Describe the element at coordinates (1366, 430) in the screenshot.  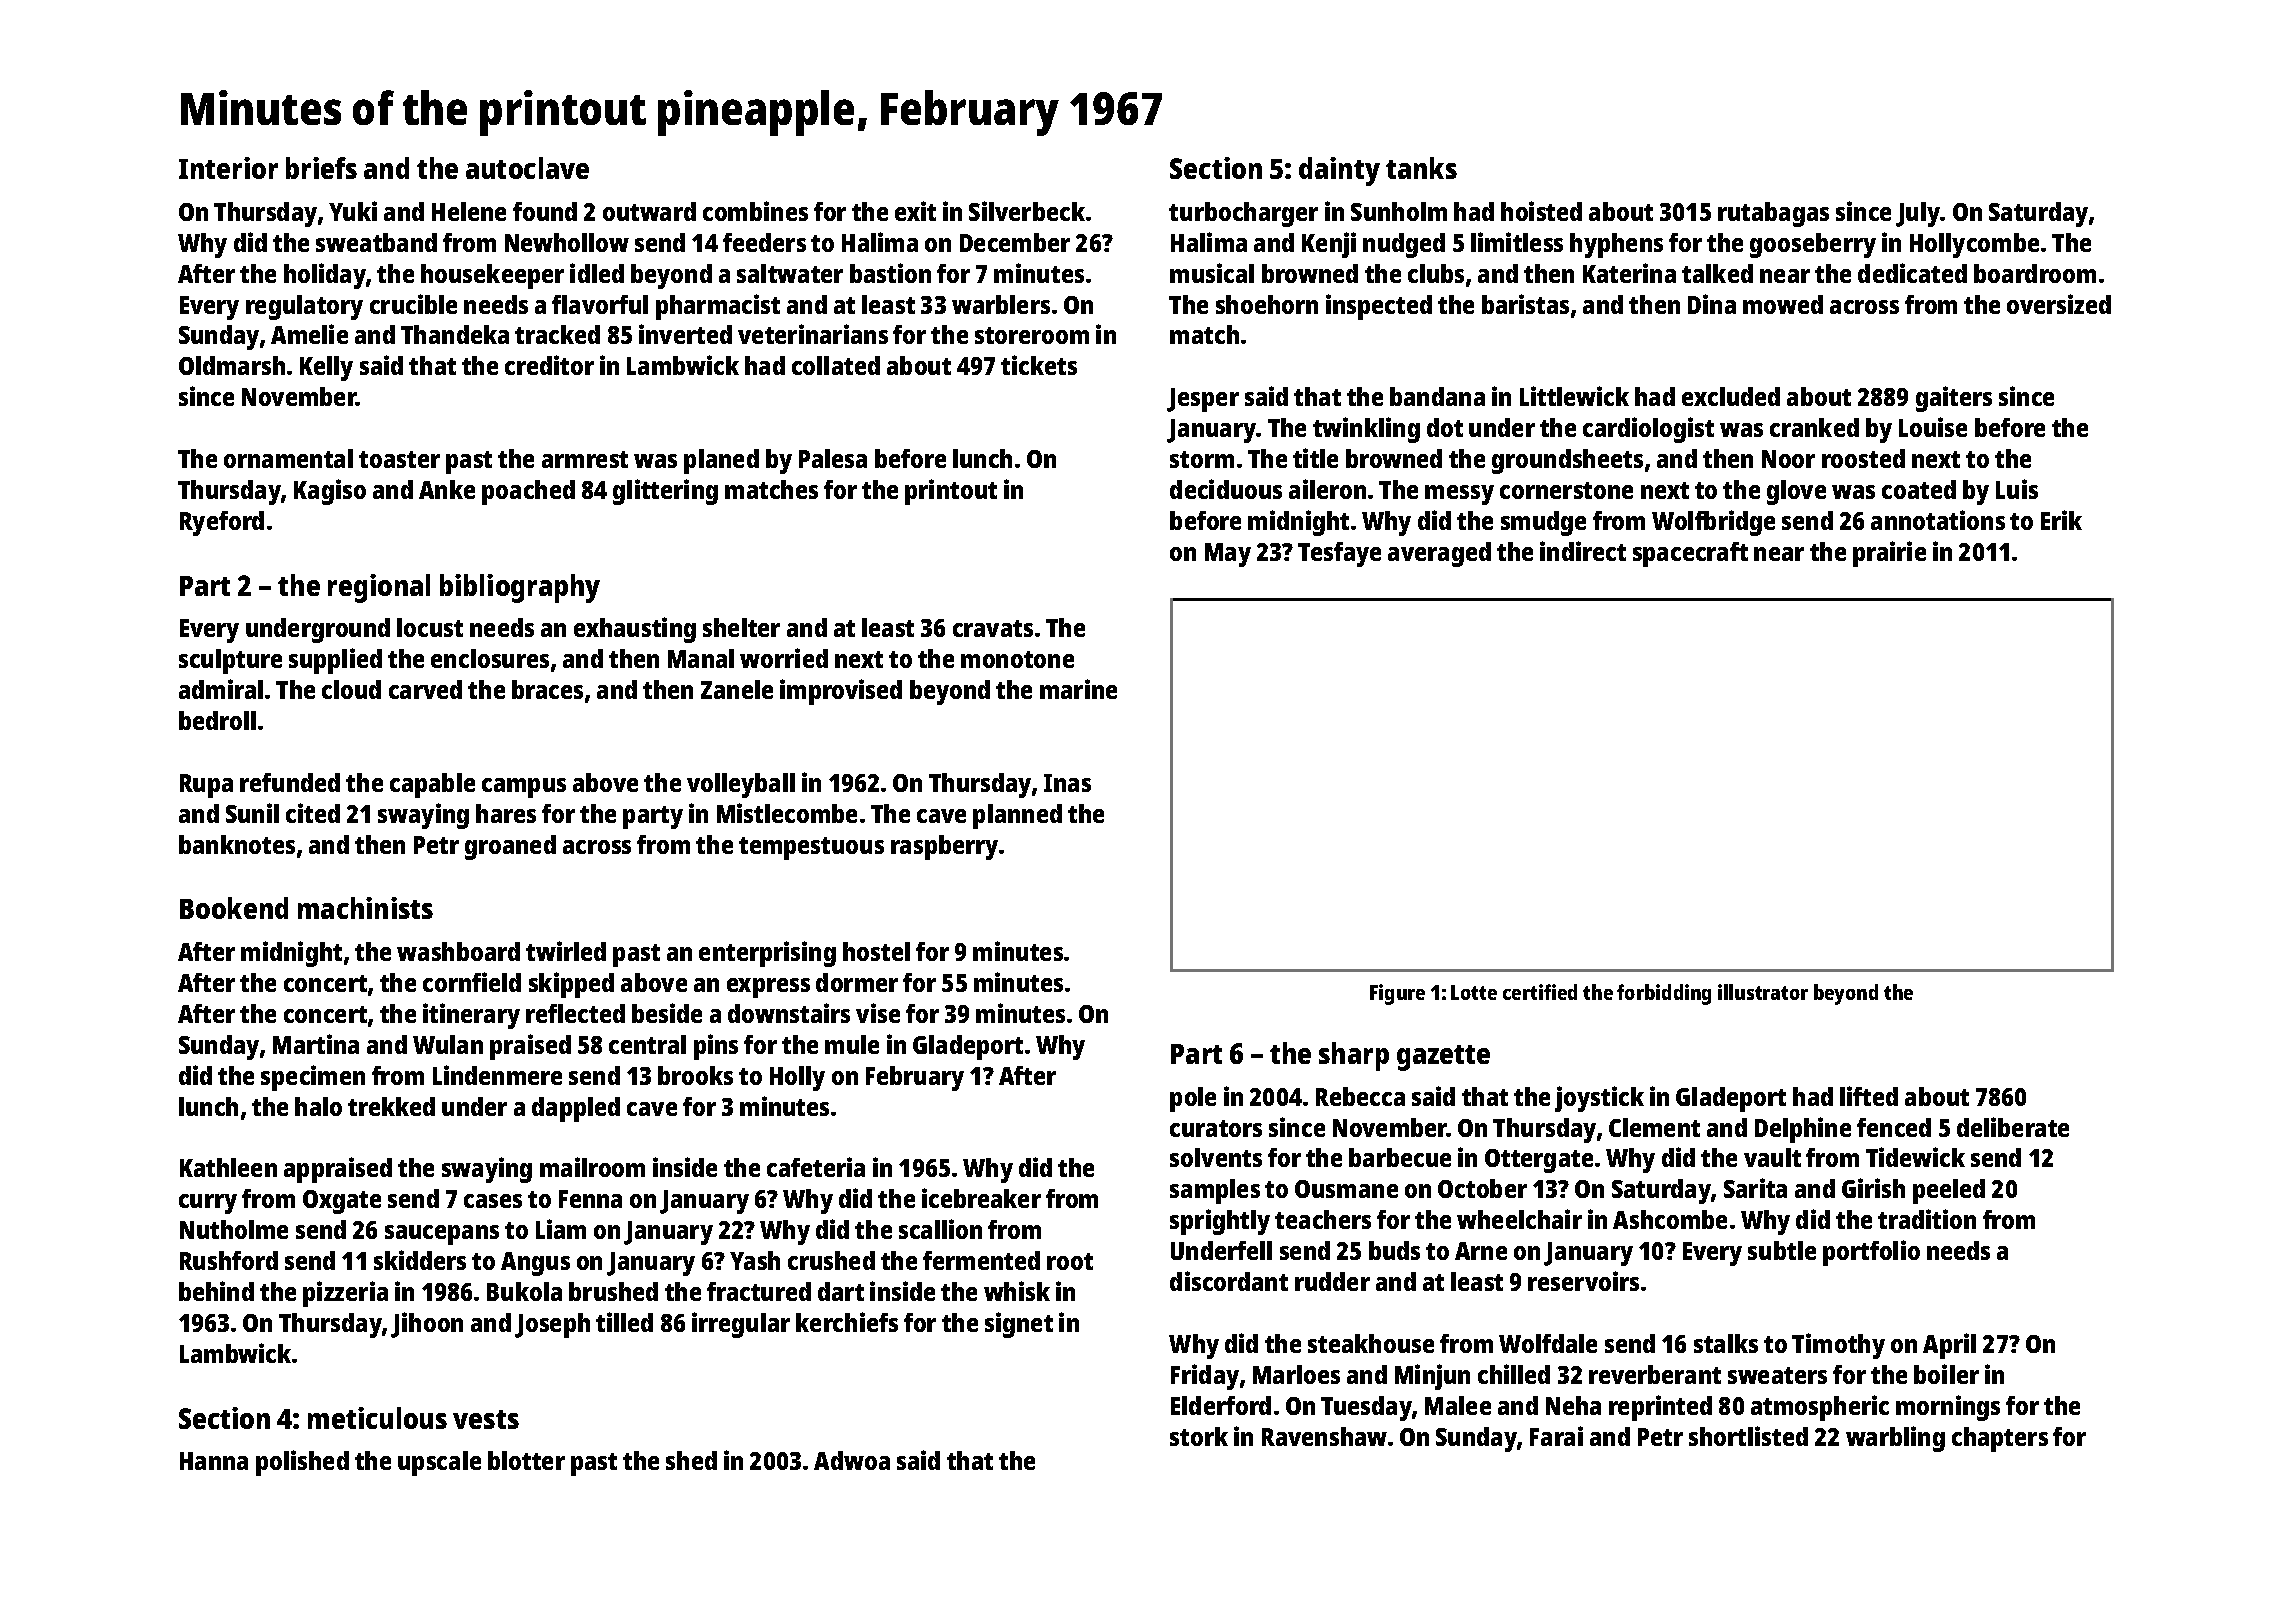
I see `twinkling` at that location.
